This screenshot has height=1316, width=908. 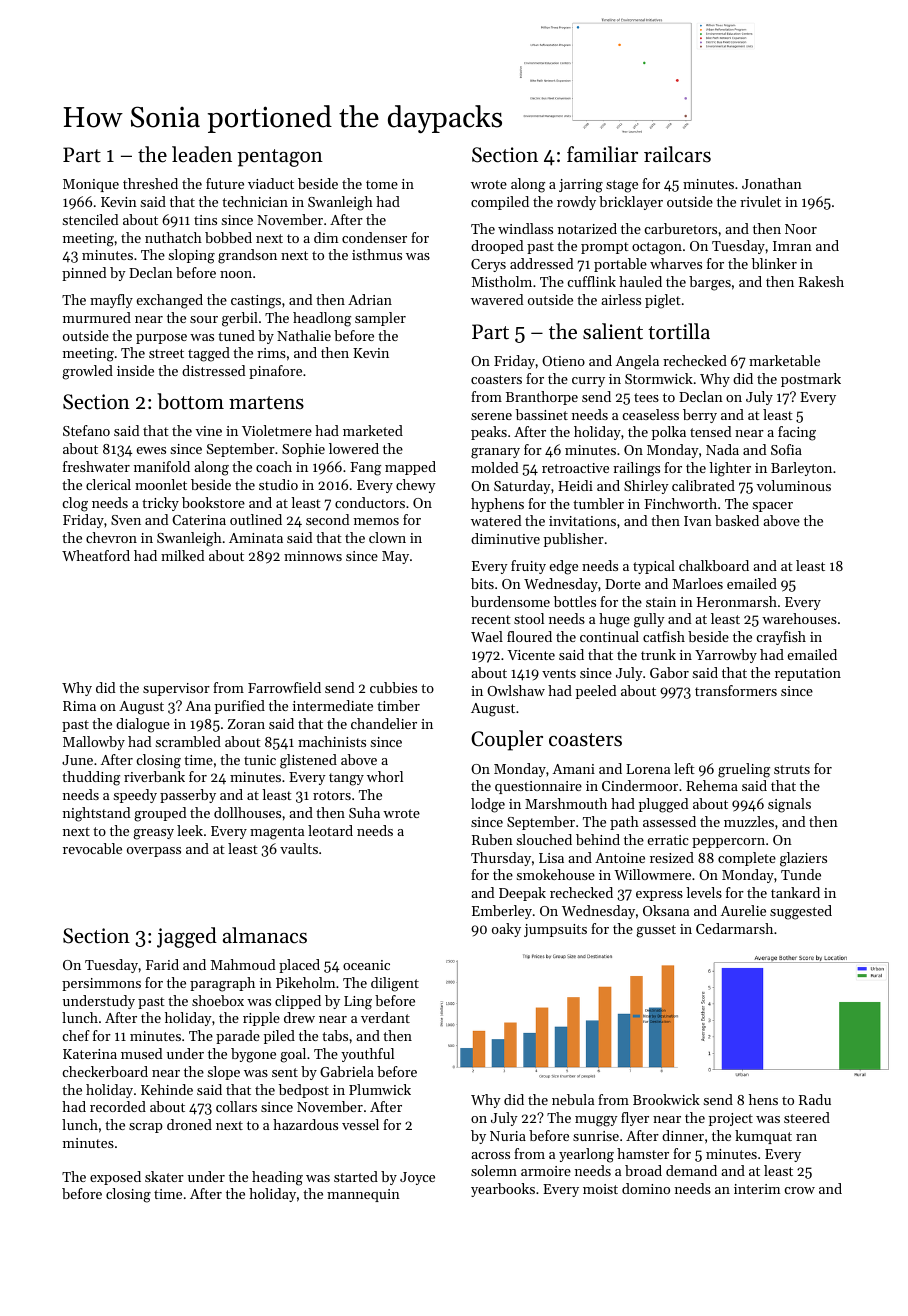 I want to click on rivulet, so click(x=760, y=201).
